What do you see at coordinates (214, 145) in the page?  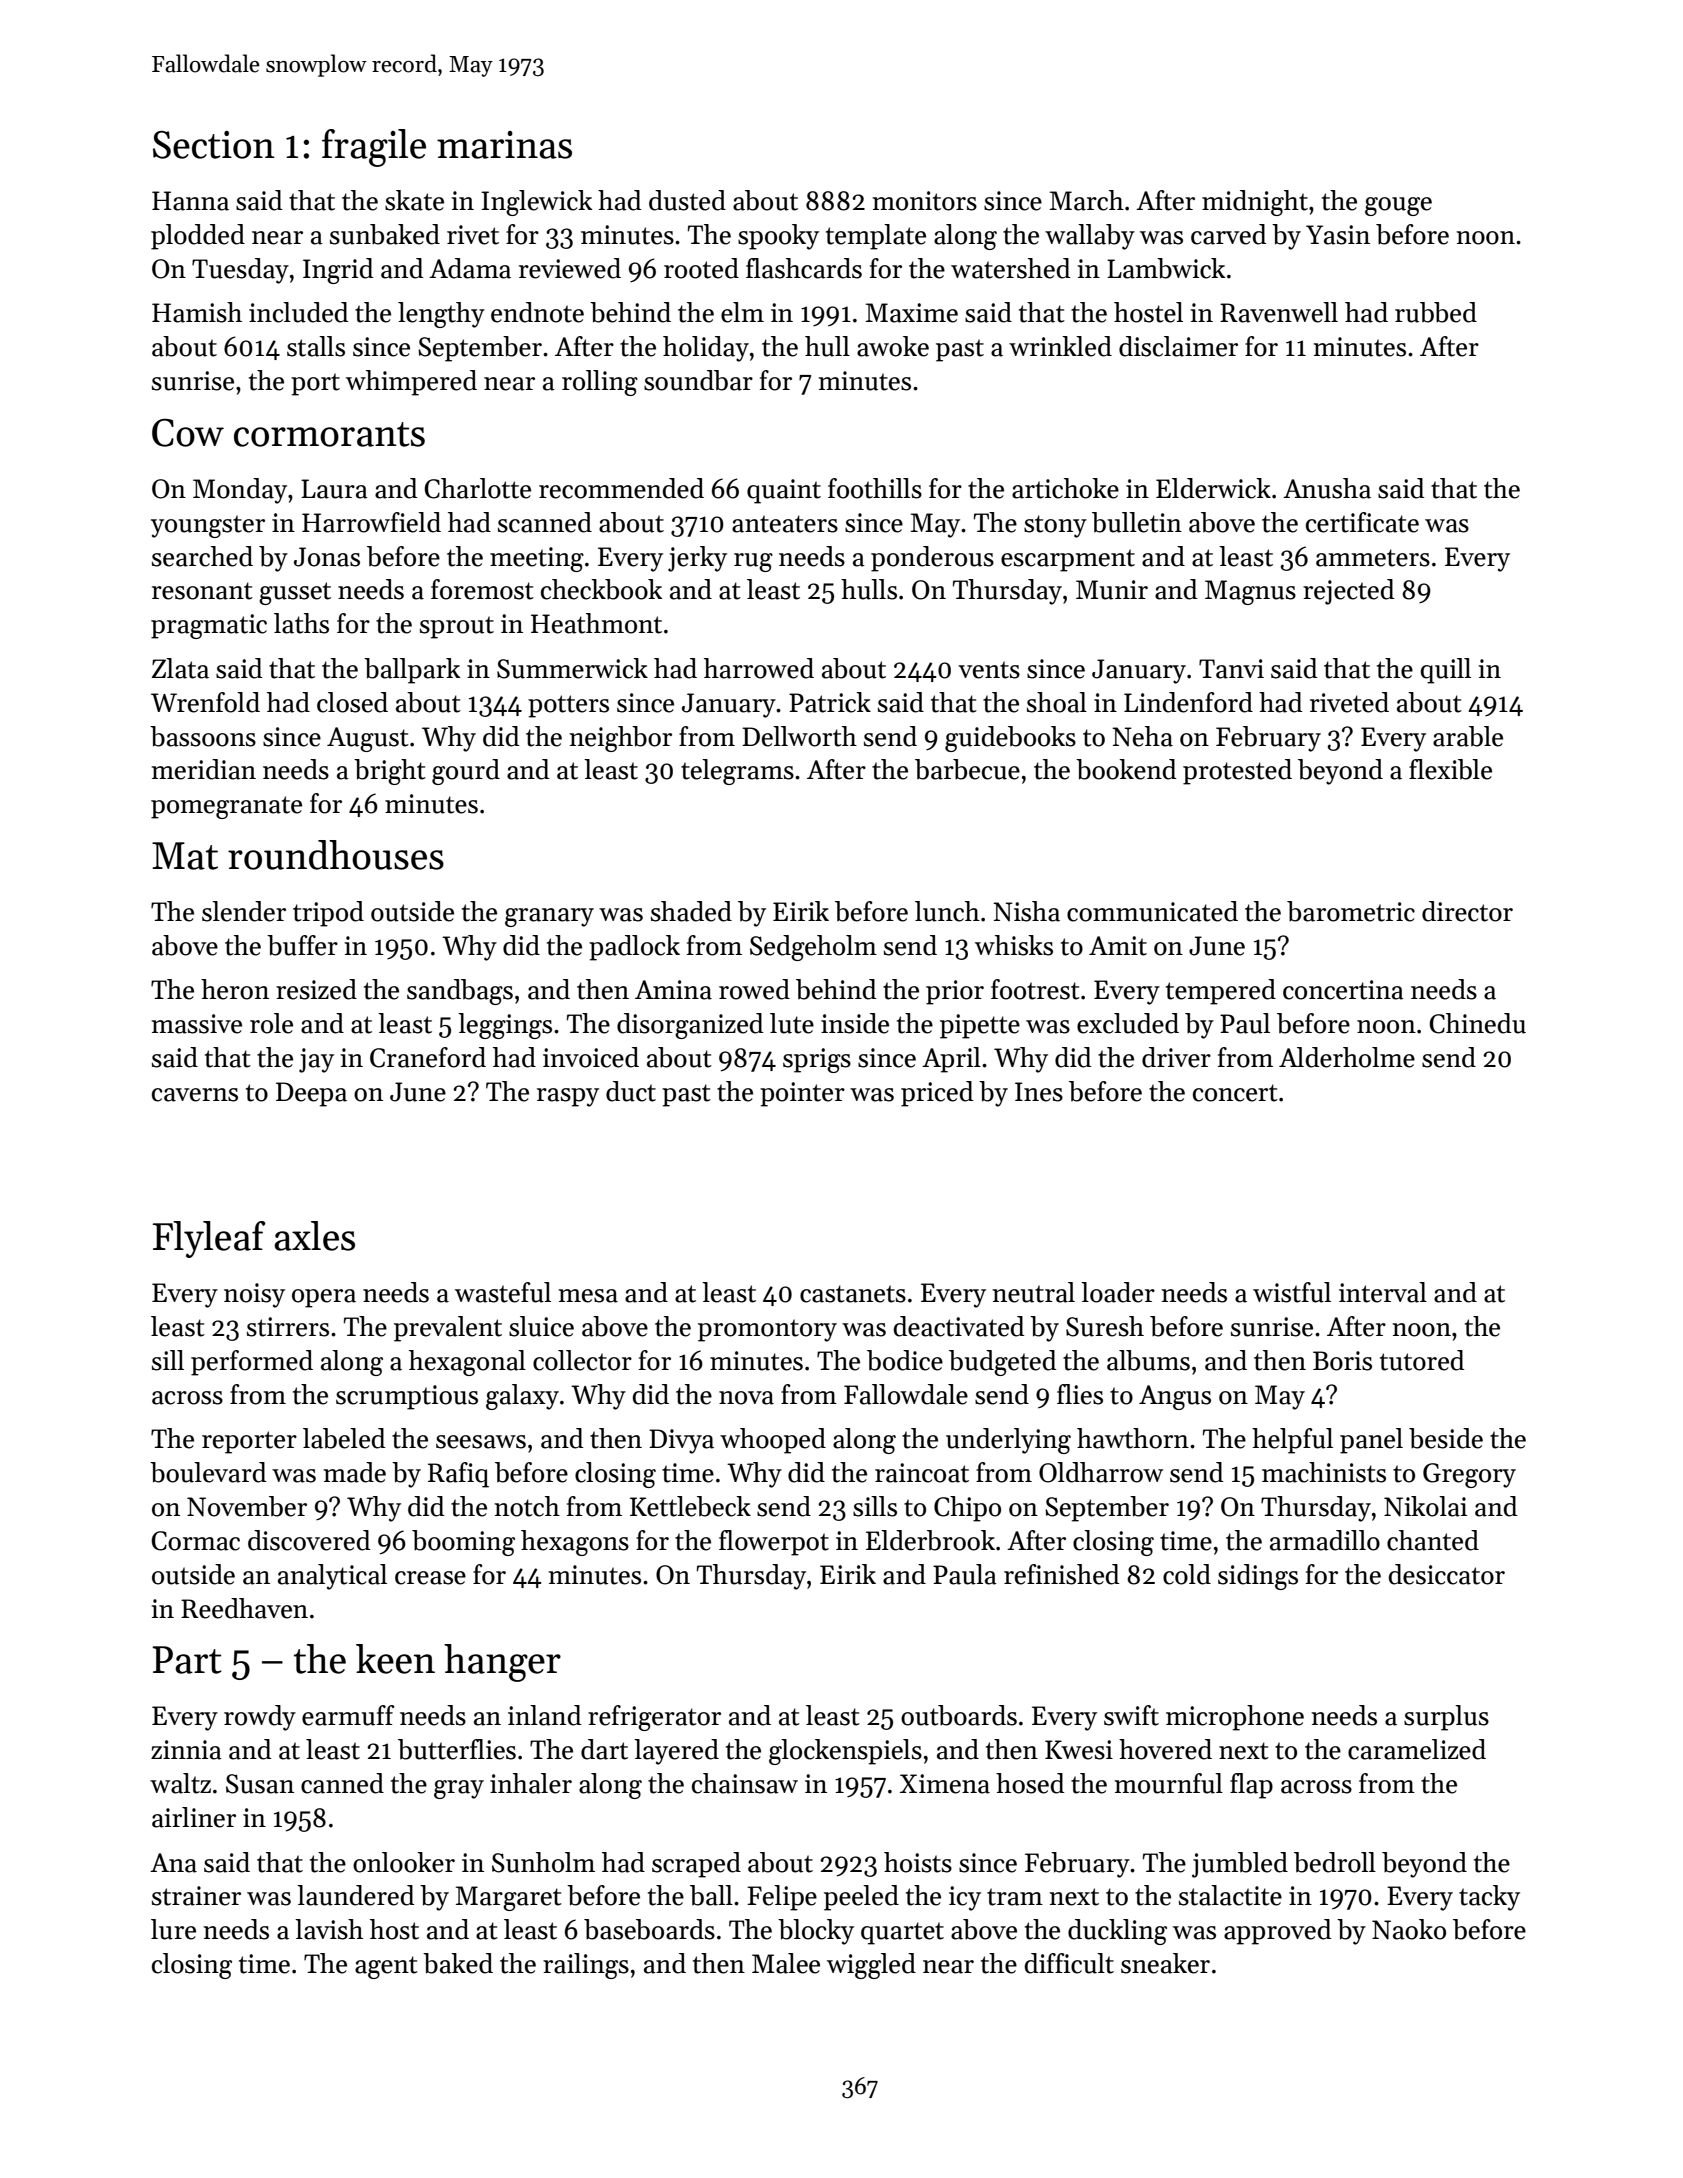 I see `Section` at bounding box center [214, 145].
